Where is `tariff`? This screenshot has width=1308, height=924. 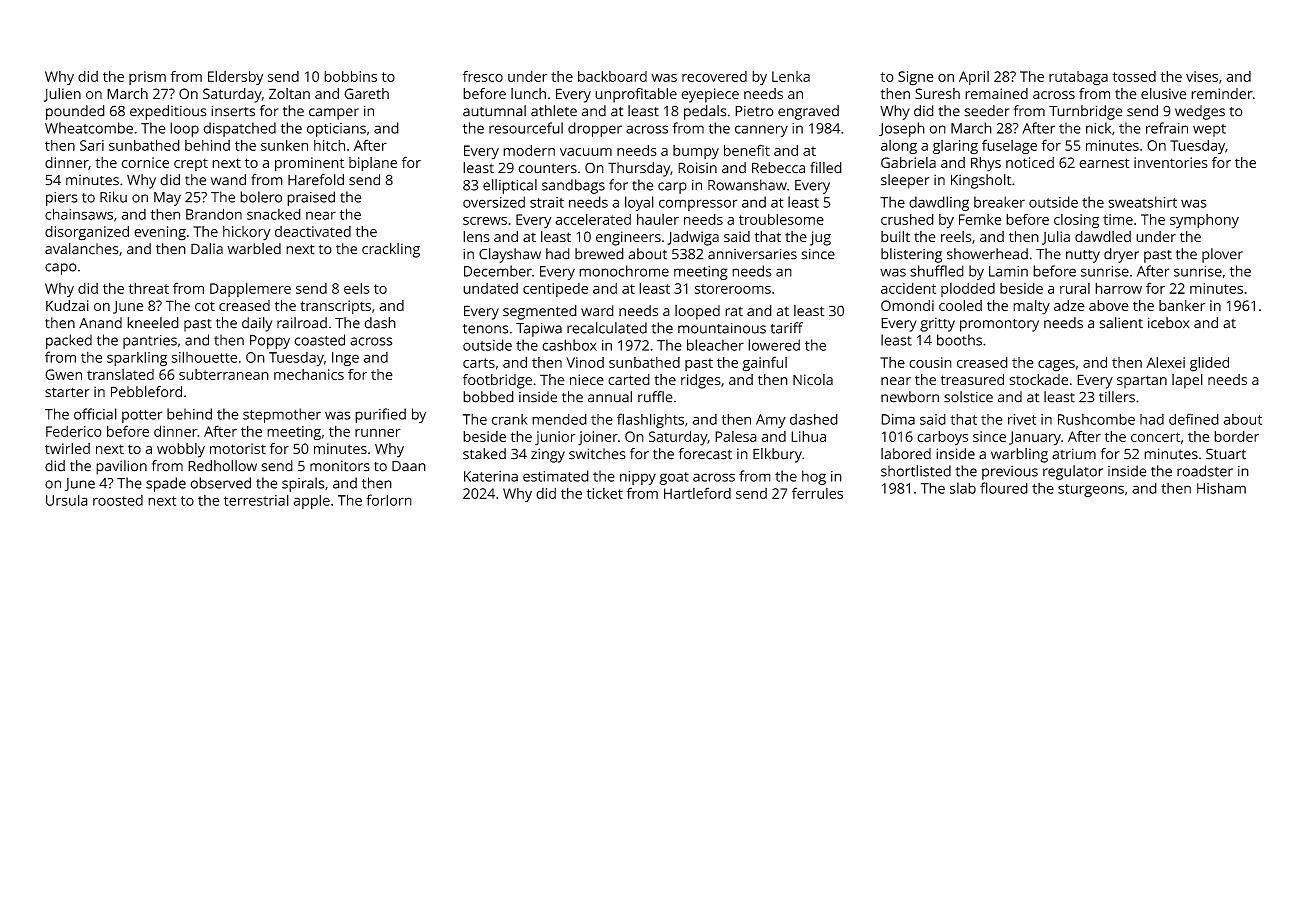 tariff is located at coordinates (786, 328).
